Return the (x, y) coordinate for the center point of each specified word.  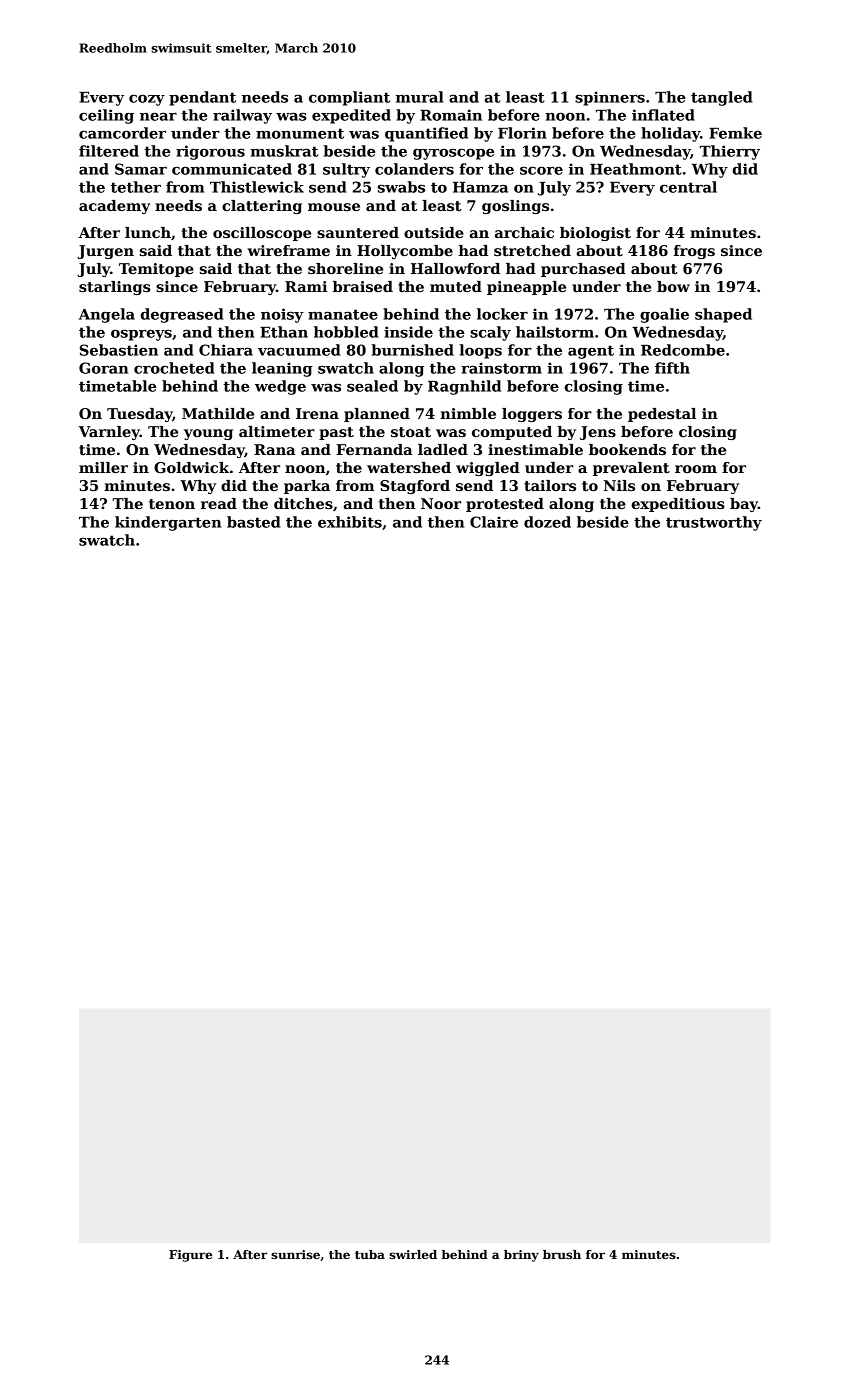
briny (521, 1256)
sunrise (295, 1254)
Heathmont (636, 169)
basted (254, 522)
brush (562, 1254)
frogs (694, 252)
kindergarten (168, 523)
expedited (351, 116)
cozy (147, 100)
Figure (190, 1256)
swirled (413, 1254)
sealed (372, 386)
